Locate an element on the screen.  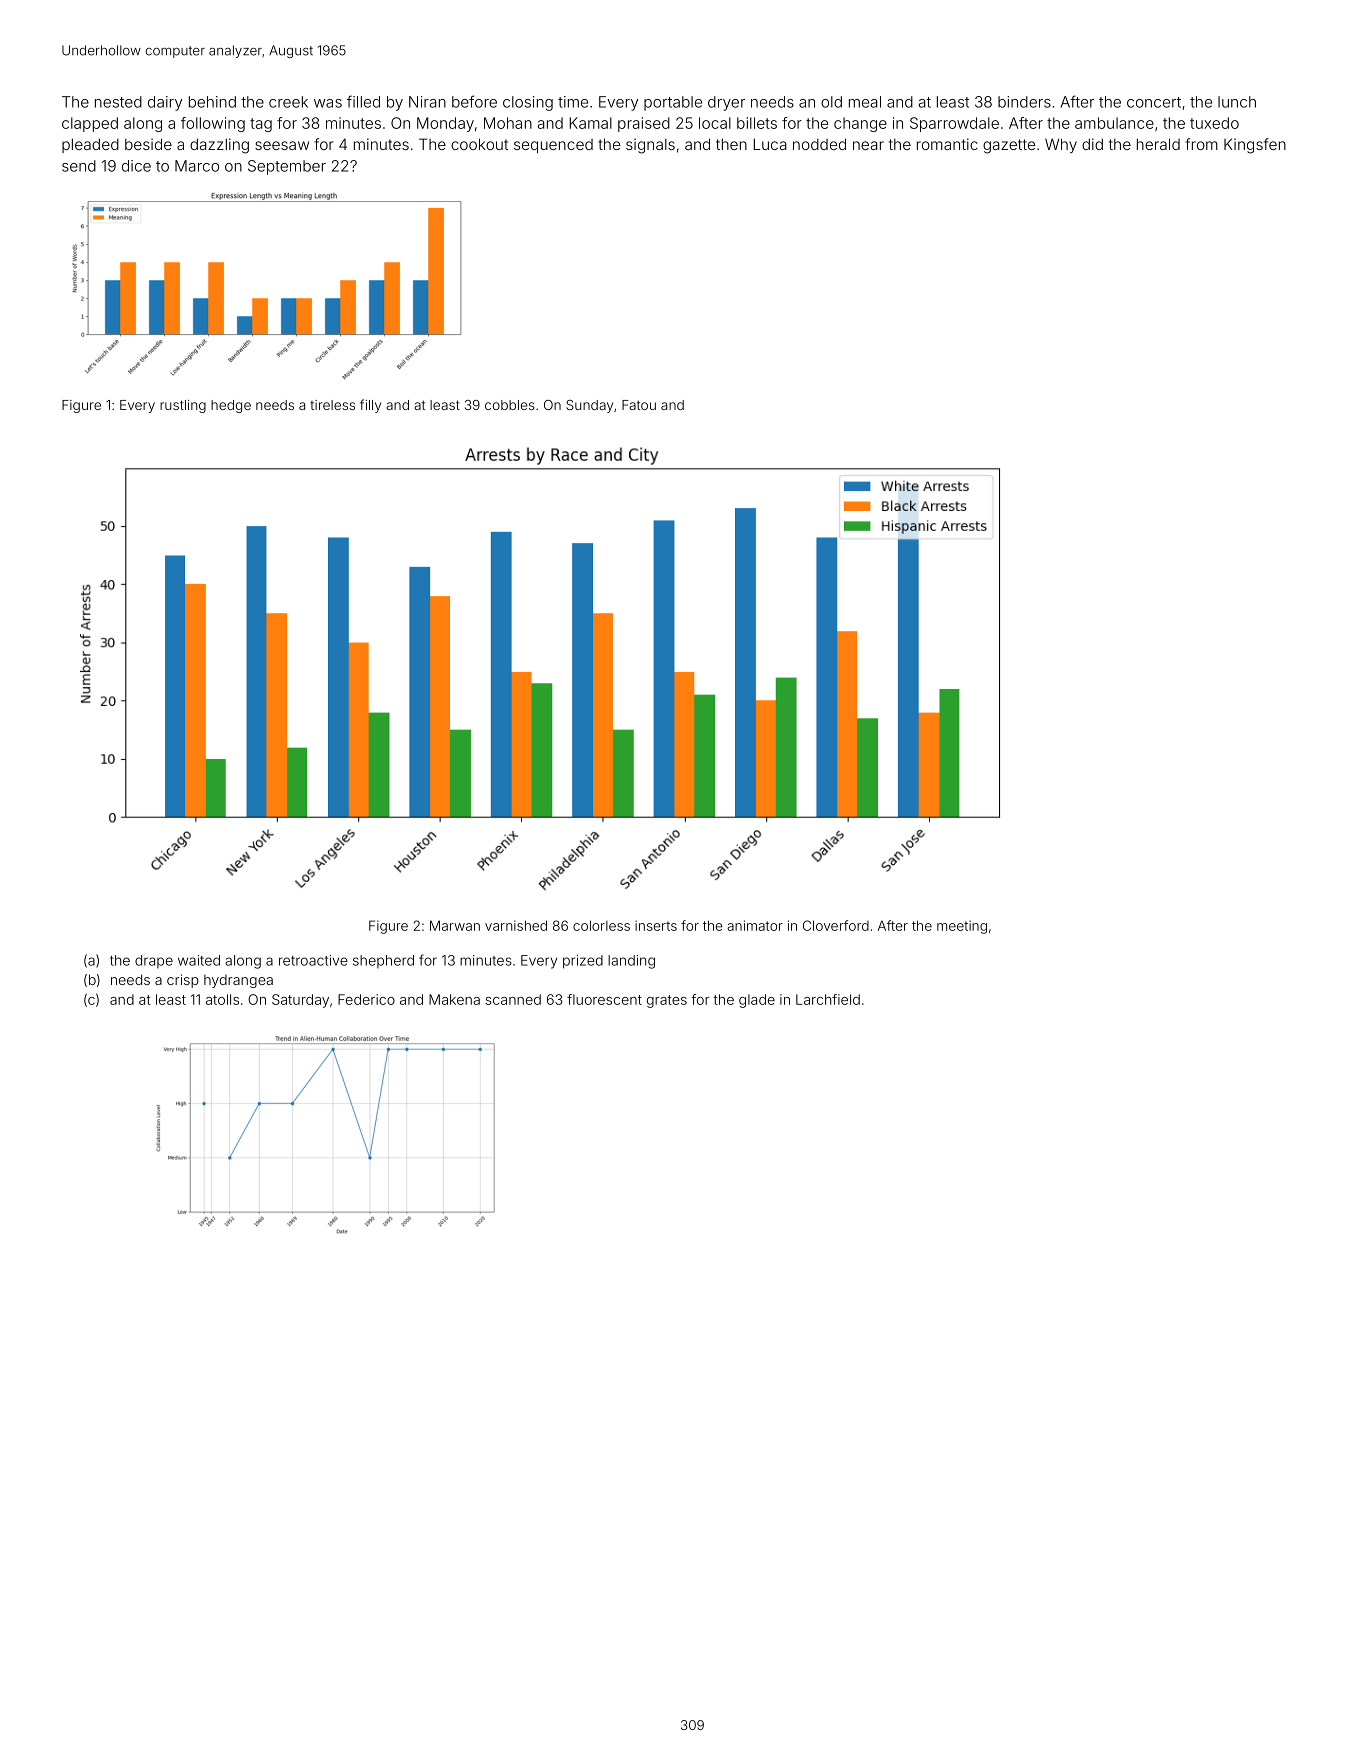
rustling is located at coordinates (183, 406).
